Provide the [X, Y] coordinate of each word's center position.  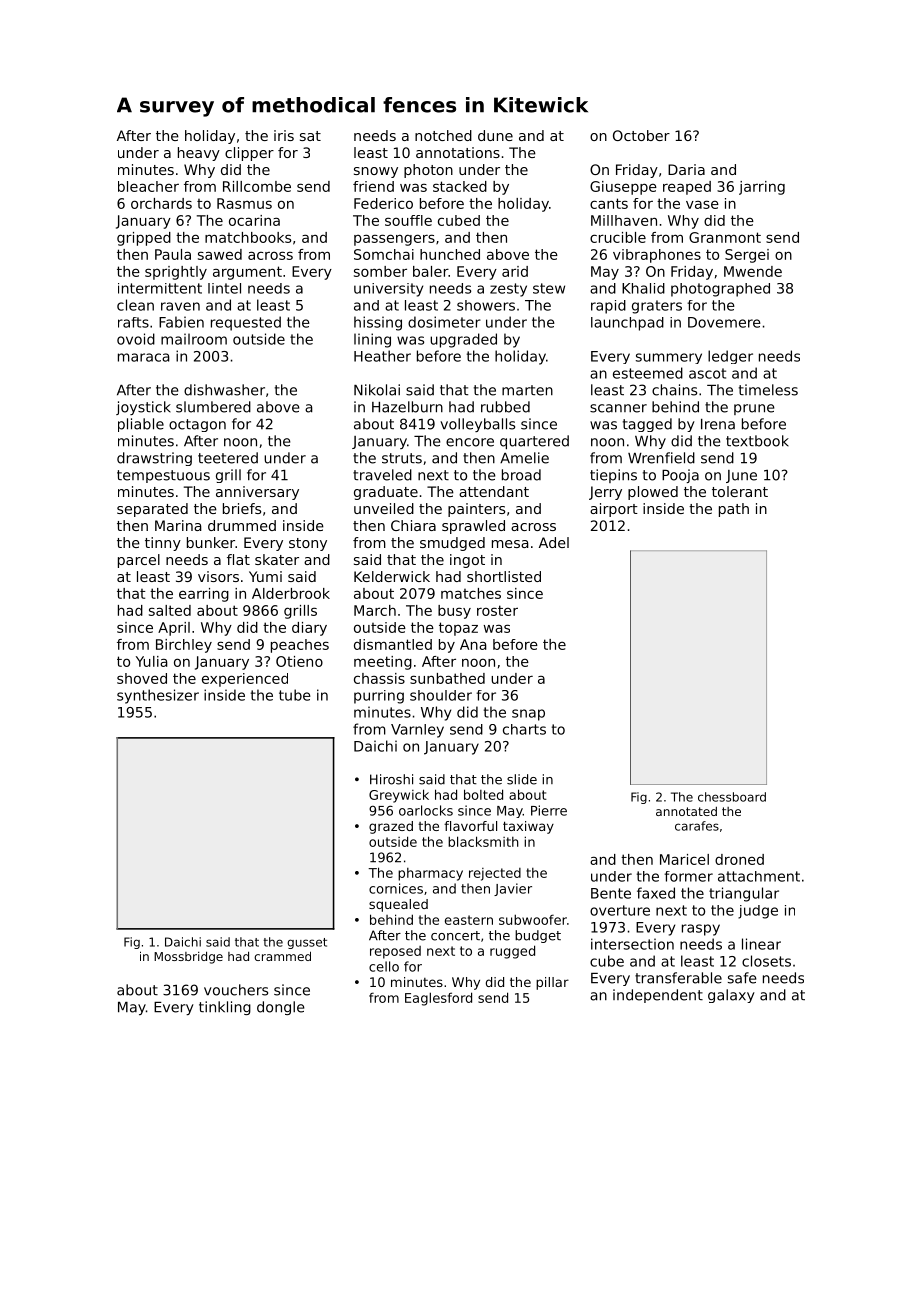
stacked [460, 186]
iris [284, 135]
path [734, 510]
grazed [391, 827]
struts [402, 458]
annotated [686, 811]
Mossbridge [188, 957]
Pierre [549, 810]
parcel [139, 561]
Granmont [725, 237]
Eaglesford [438, 999]
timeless [768, 390]
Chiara [413, 525]
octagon [197, 425]
